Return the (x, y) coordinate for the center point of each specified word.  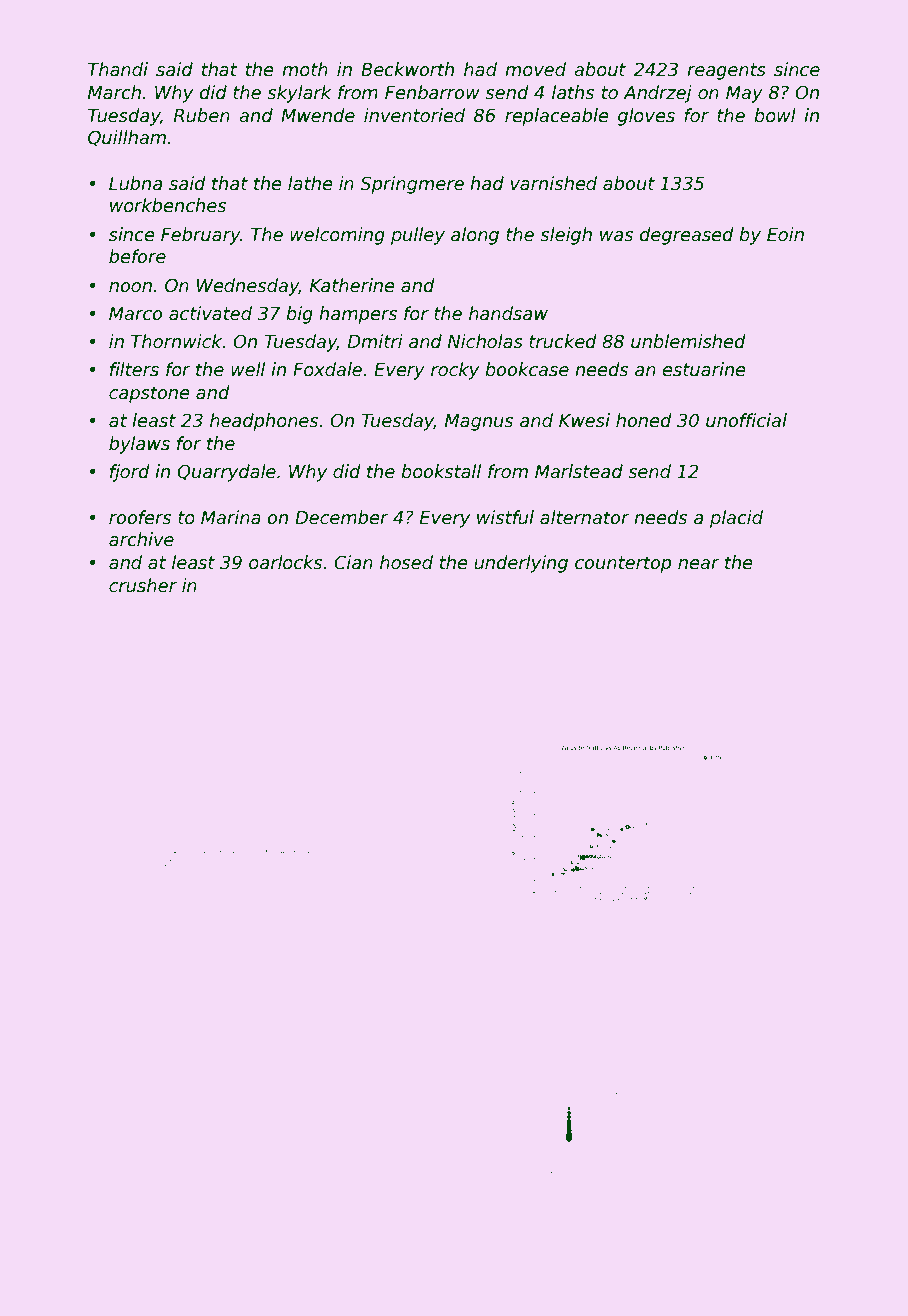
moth (305, 69)
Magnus (479, 422)
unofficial (746, 420)
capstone (149, 394)
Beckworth (407, 69)
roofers (140, 517)
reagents (726, 71)
